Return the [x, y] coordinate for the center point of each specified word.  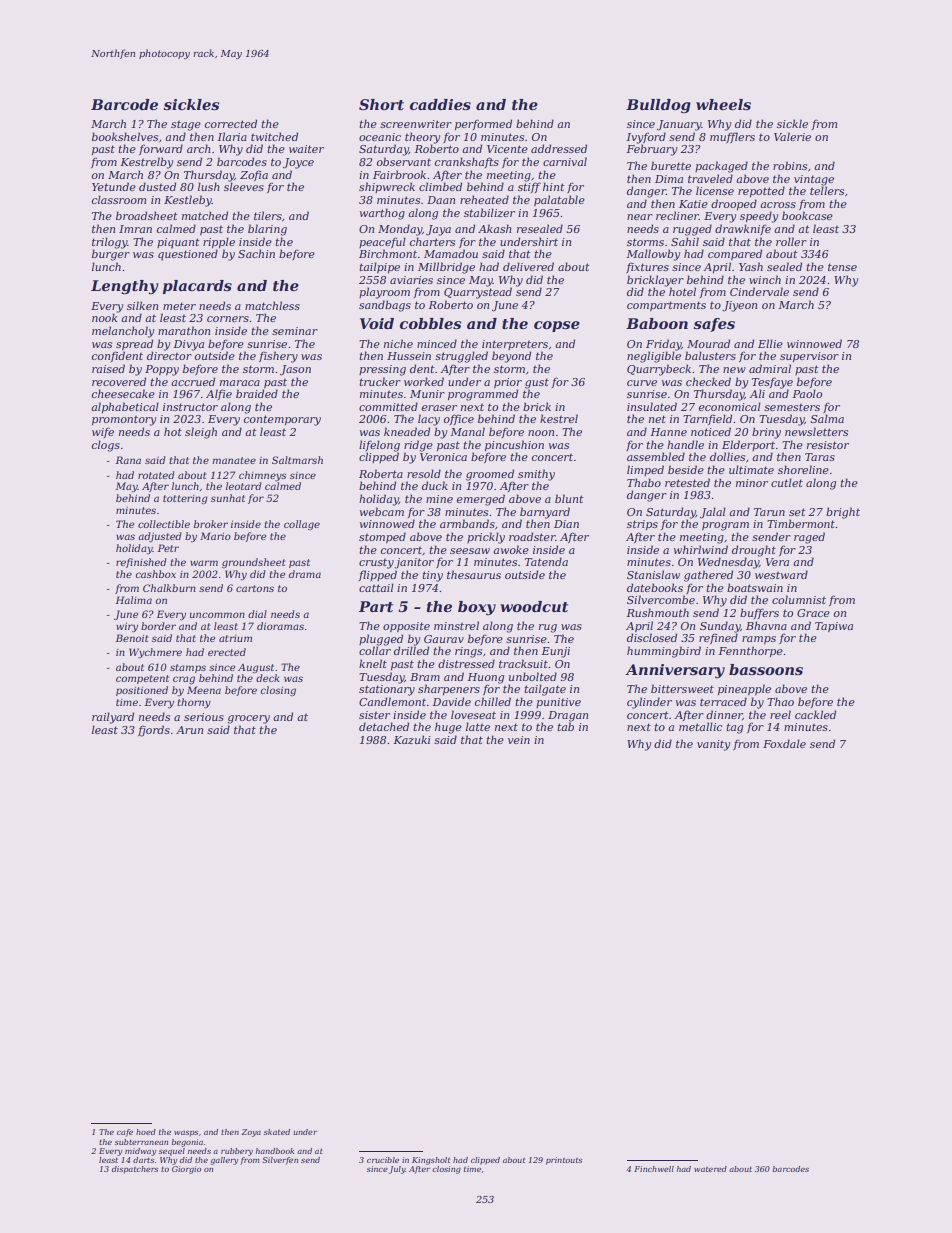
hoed [146, 1132]
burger [111, 255]
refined [718, 638]
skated [277, 1132]
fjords [154, 731]
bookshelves [125, 136]
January [679, 125]
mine [439, 499]
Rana [128, 460]
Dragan [568, 716]
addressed [559, 148]
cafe [125, 1133]
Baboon [657, 323]
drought [754, 551]
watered [710, 1169]
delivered [528, 266]
